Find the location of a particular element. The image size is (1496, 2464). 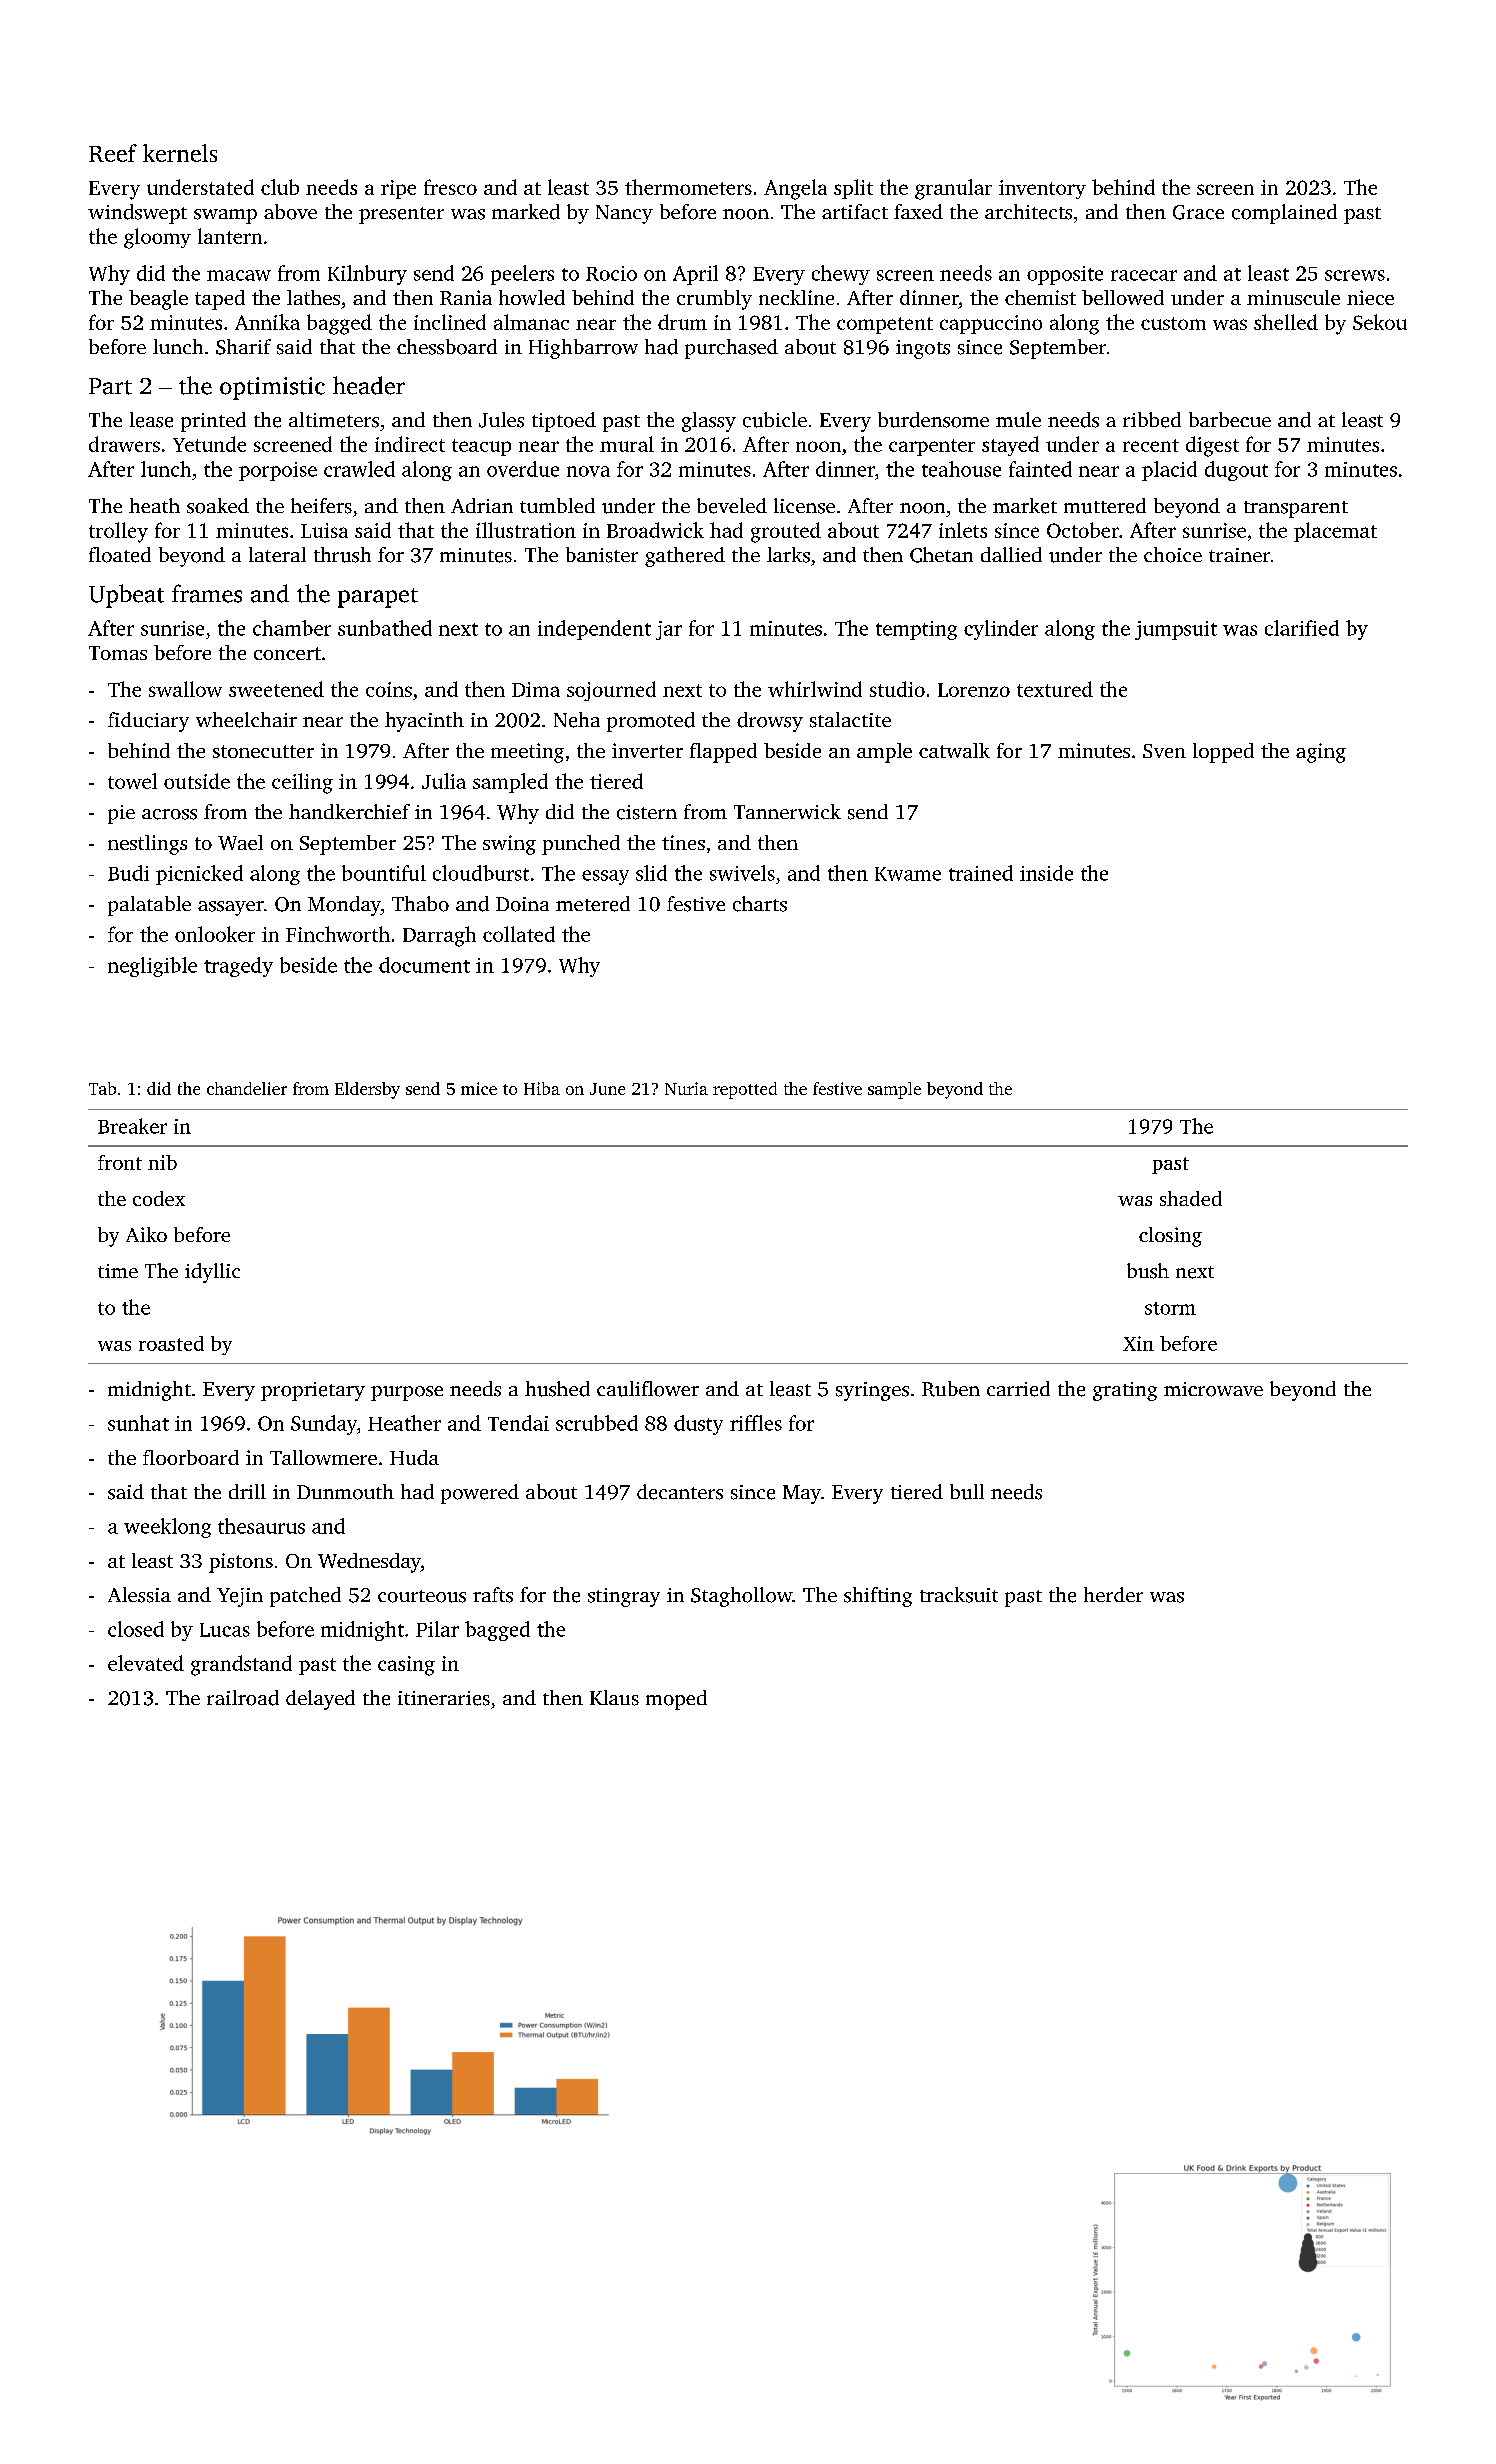

artifact is located at coordinates (855, 212).
